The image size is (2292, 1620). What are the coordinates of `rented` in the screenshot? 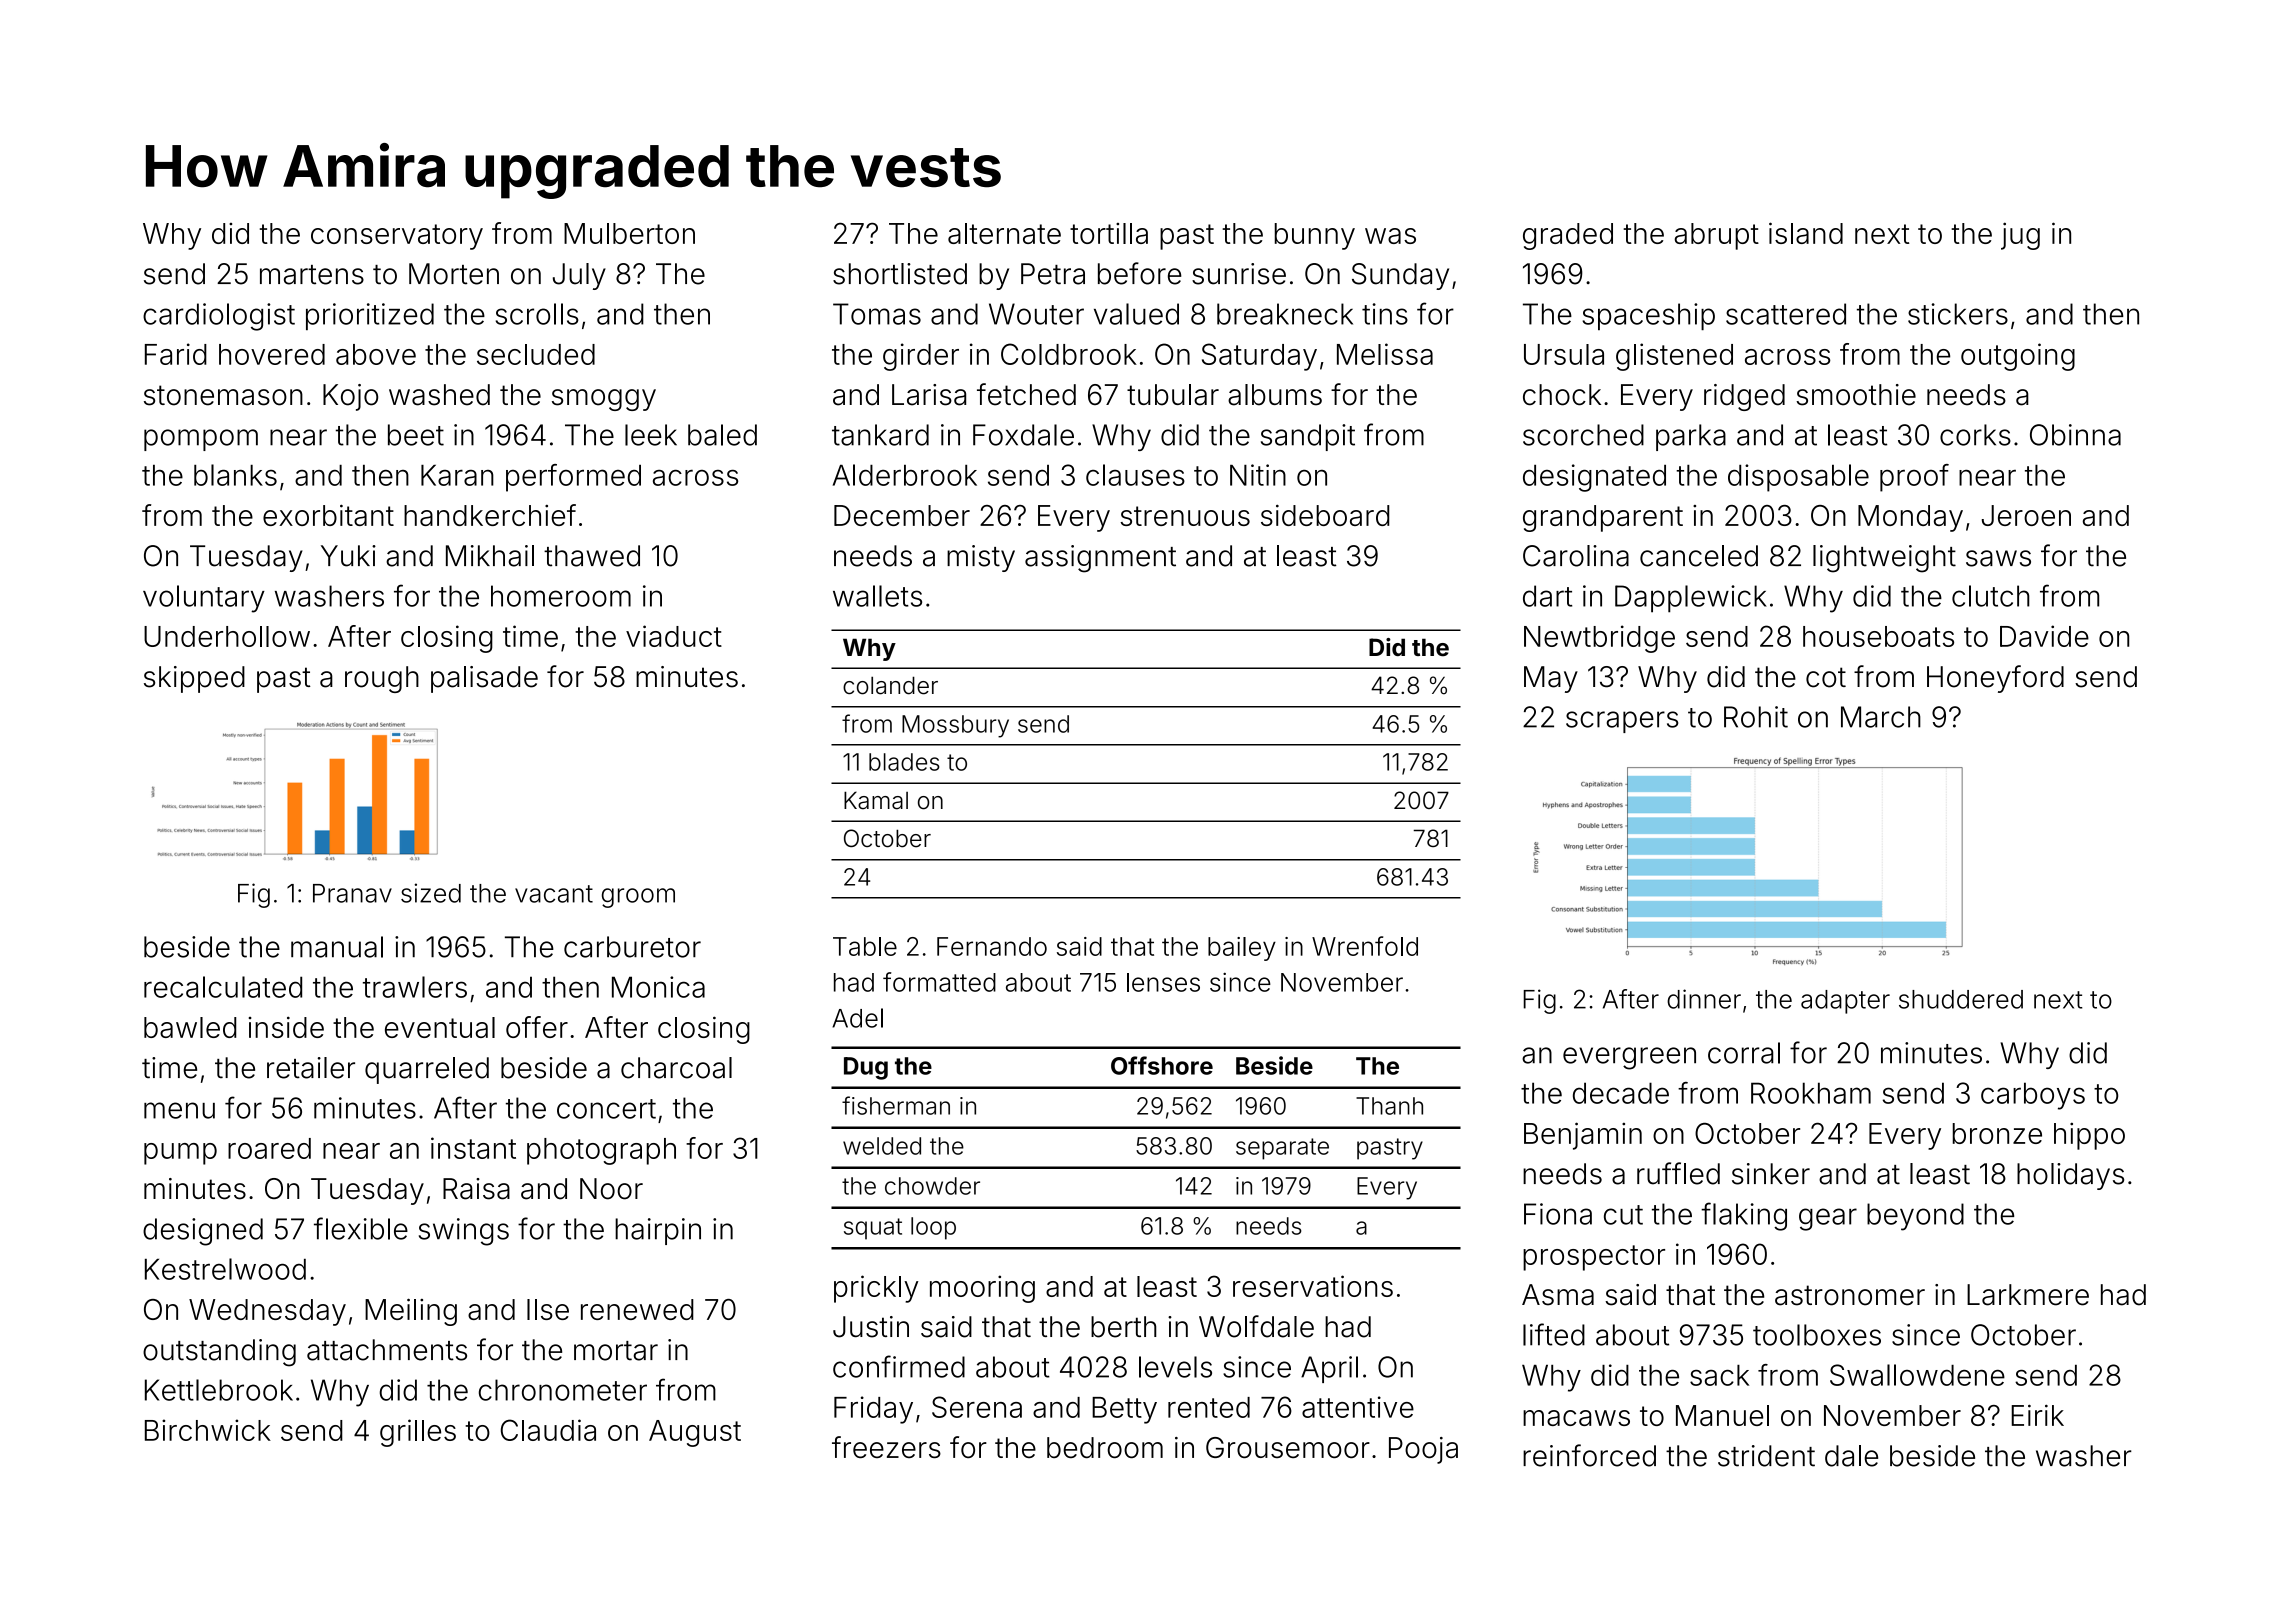 It's located at (1209, 1407).
